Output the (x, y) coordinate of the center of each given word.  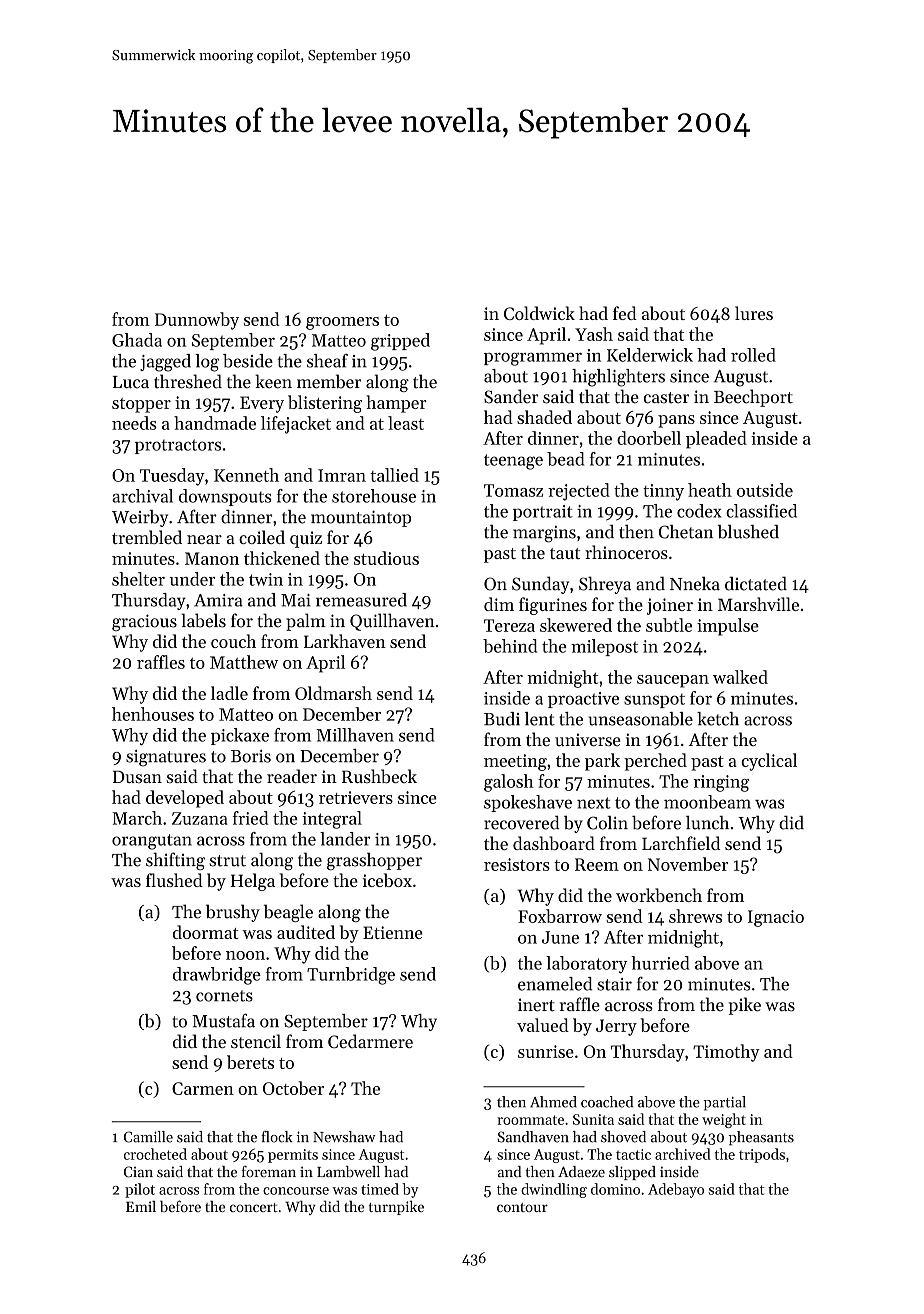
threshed (188, 381)
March (137, 818)
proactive (583, 700)
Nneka (695, 583)
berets (250, 1062)
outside (765, 490)
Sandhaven (533, 1137)
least (406, 423)
